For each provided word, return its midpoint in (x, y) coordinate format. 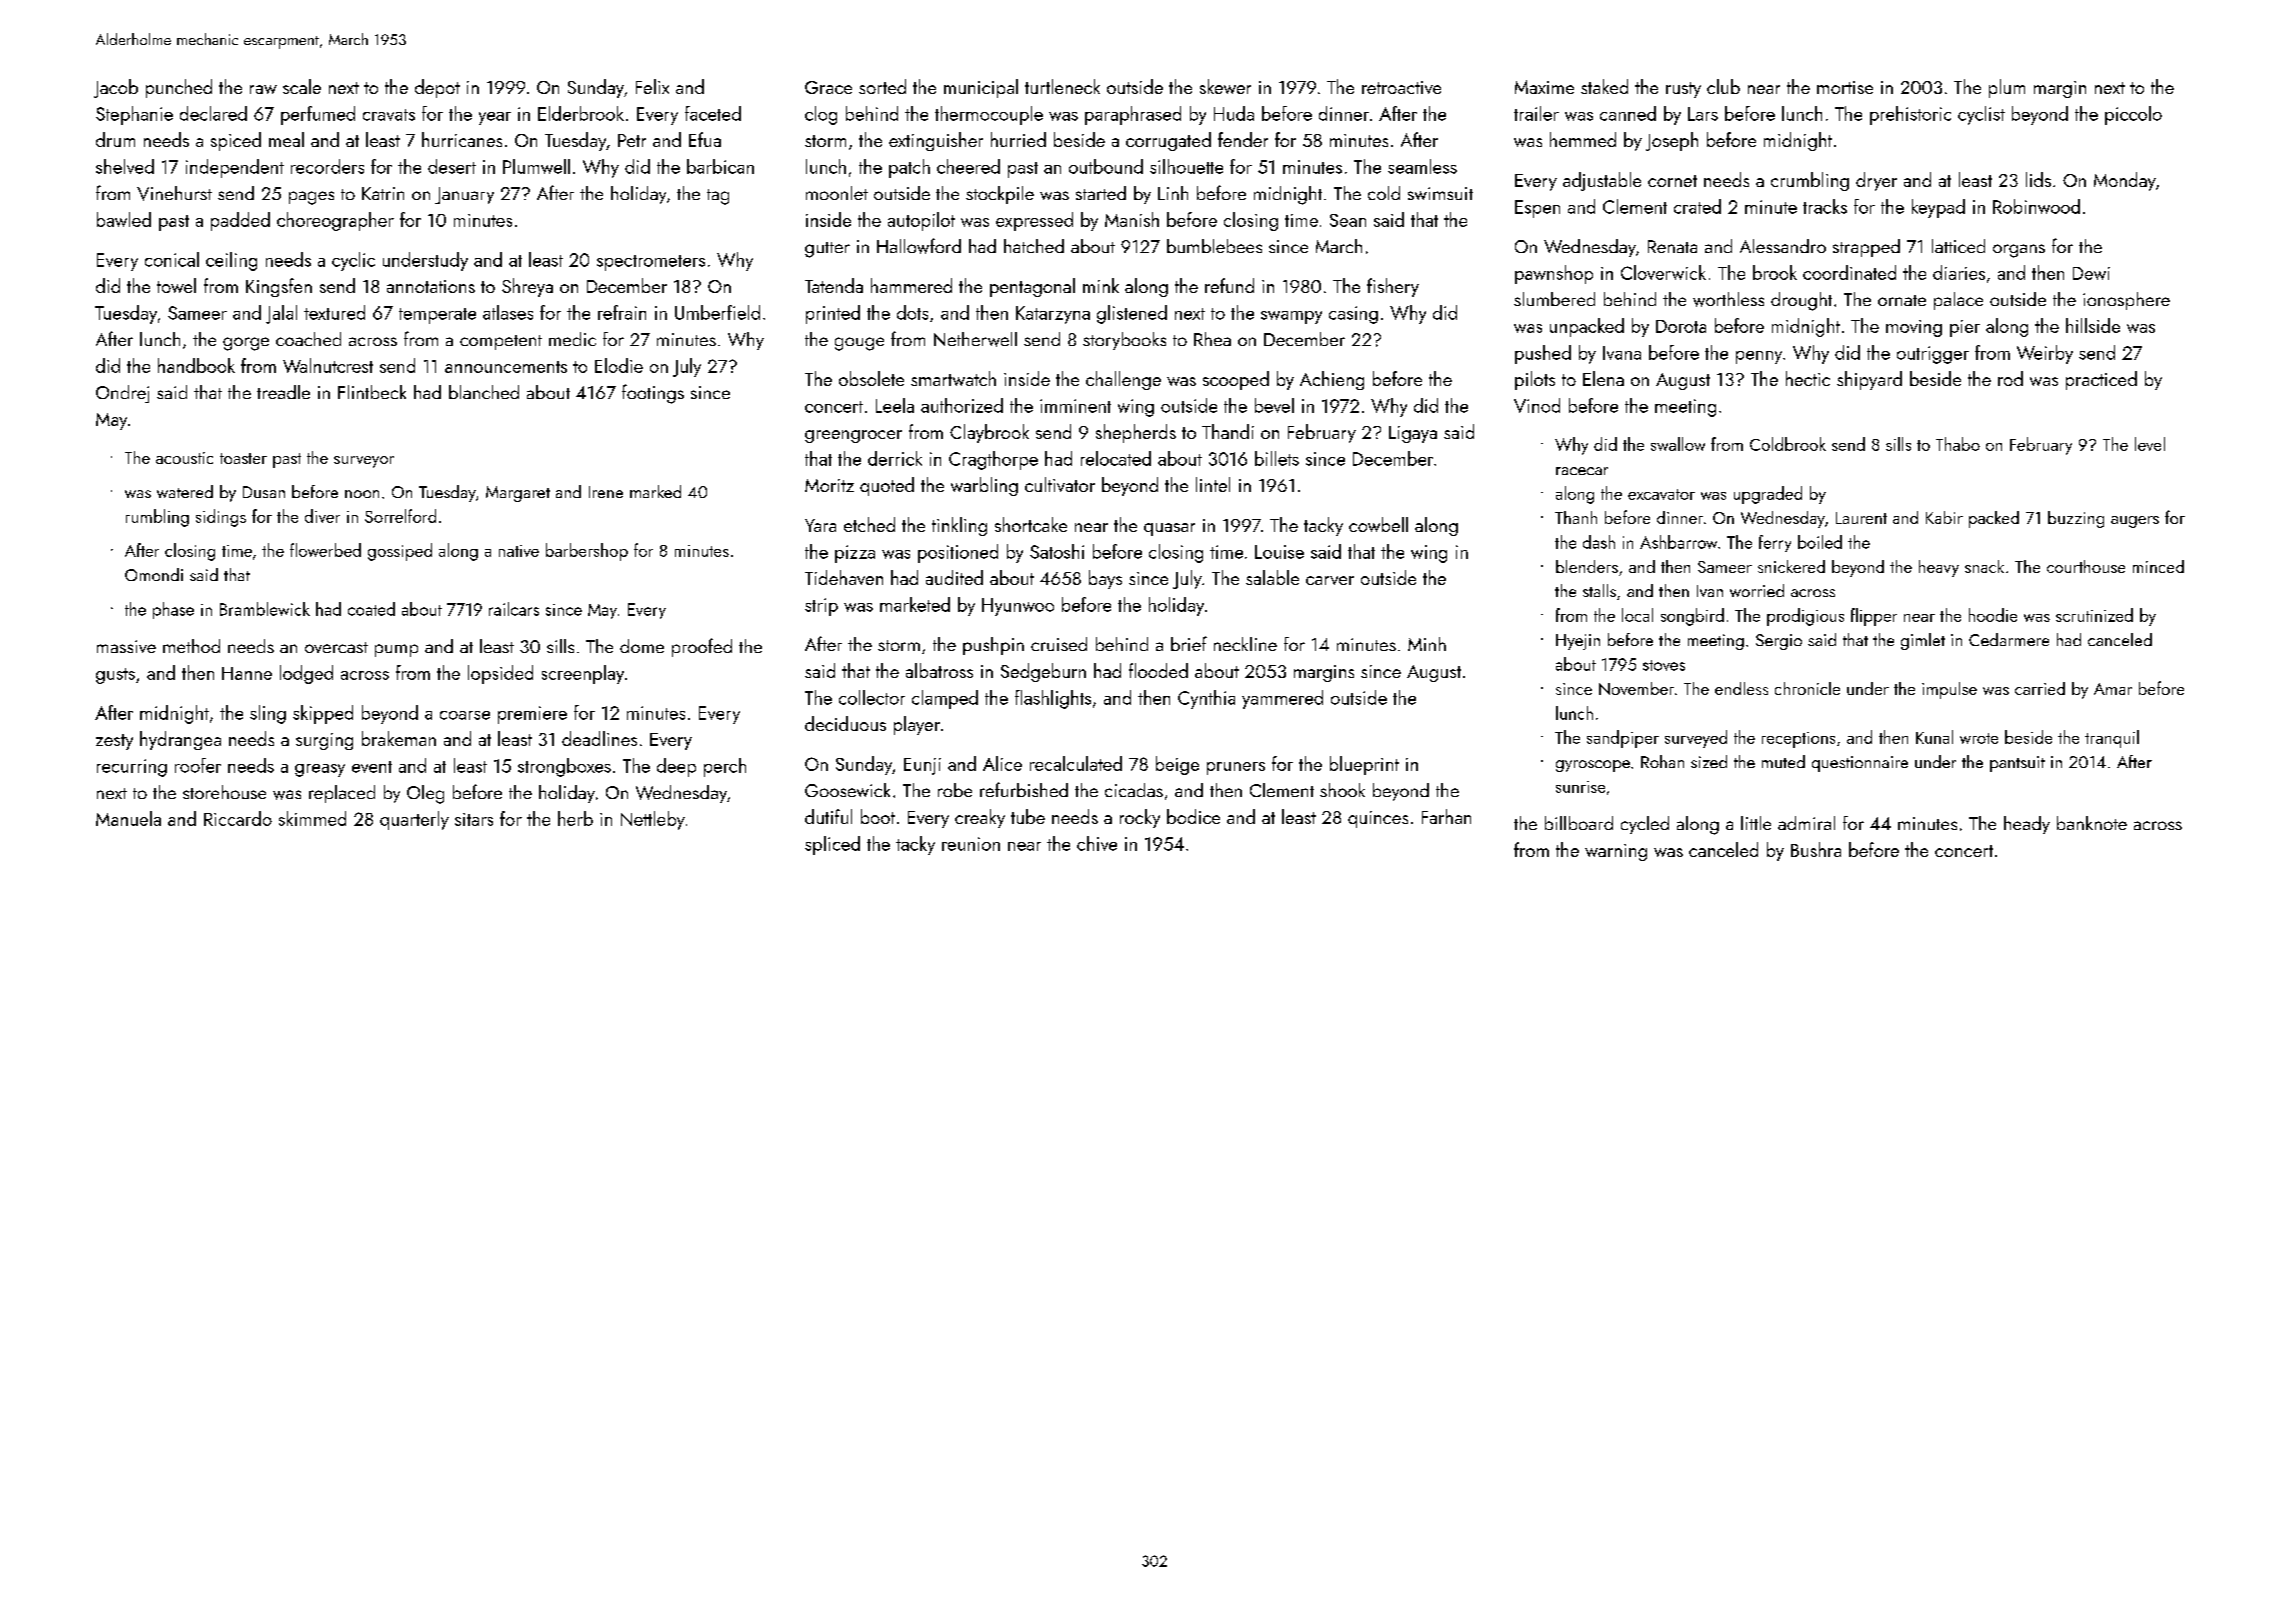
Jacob (116, 88)
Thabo (1958, 444)
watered (185, 491)
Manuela (128, 818)
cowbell (1378, 524)
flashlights (1053, 699)
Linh (1173, 193)
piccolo (2133, 115)
